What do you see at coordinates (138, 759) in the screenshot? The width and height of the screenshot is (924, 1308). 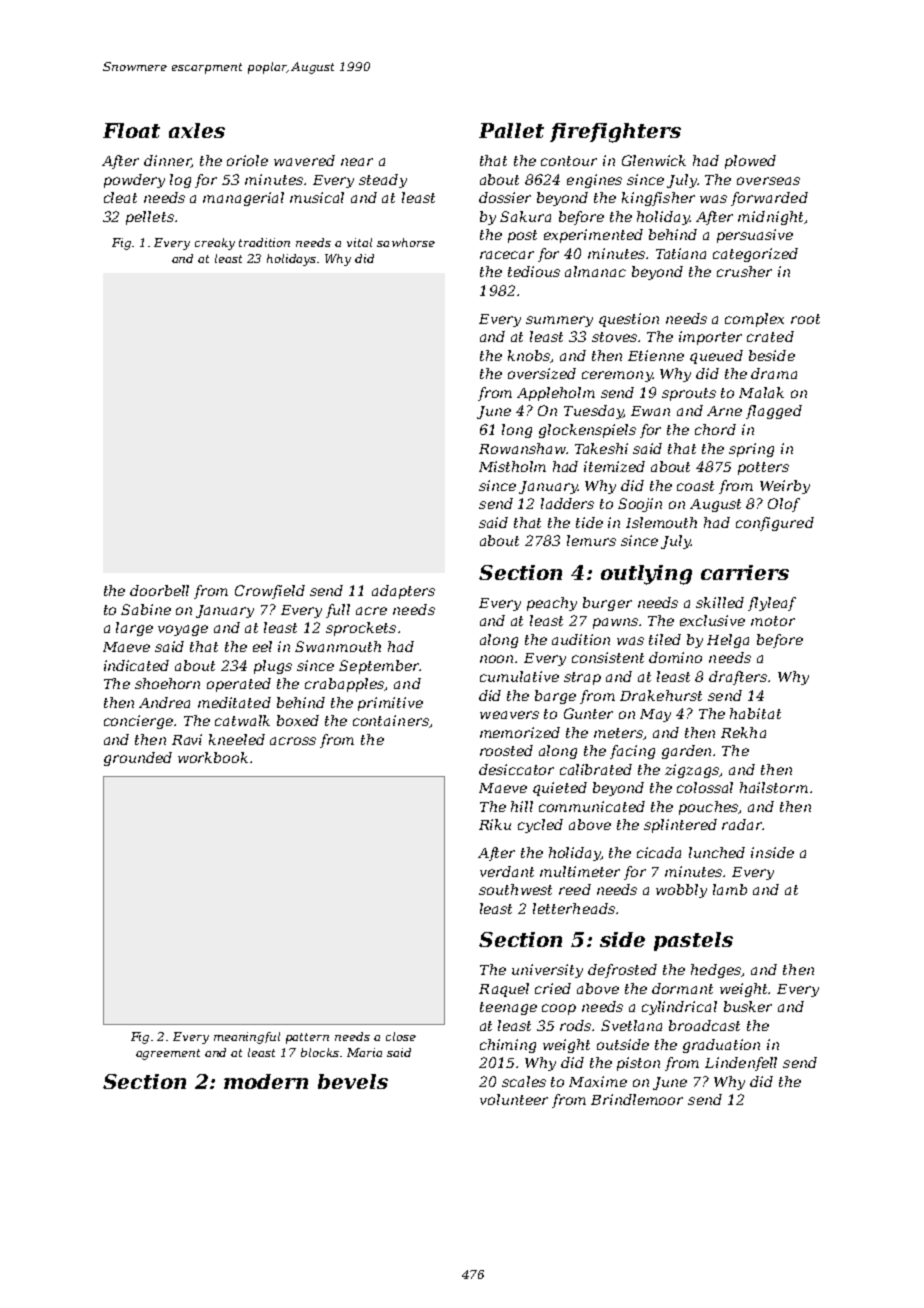 I see `grounded` at bounding box center [138, 759].
